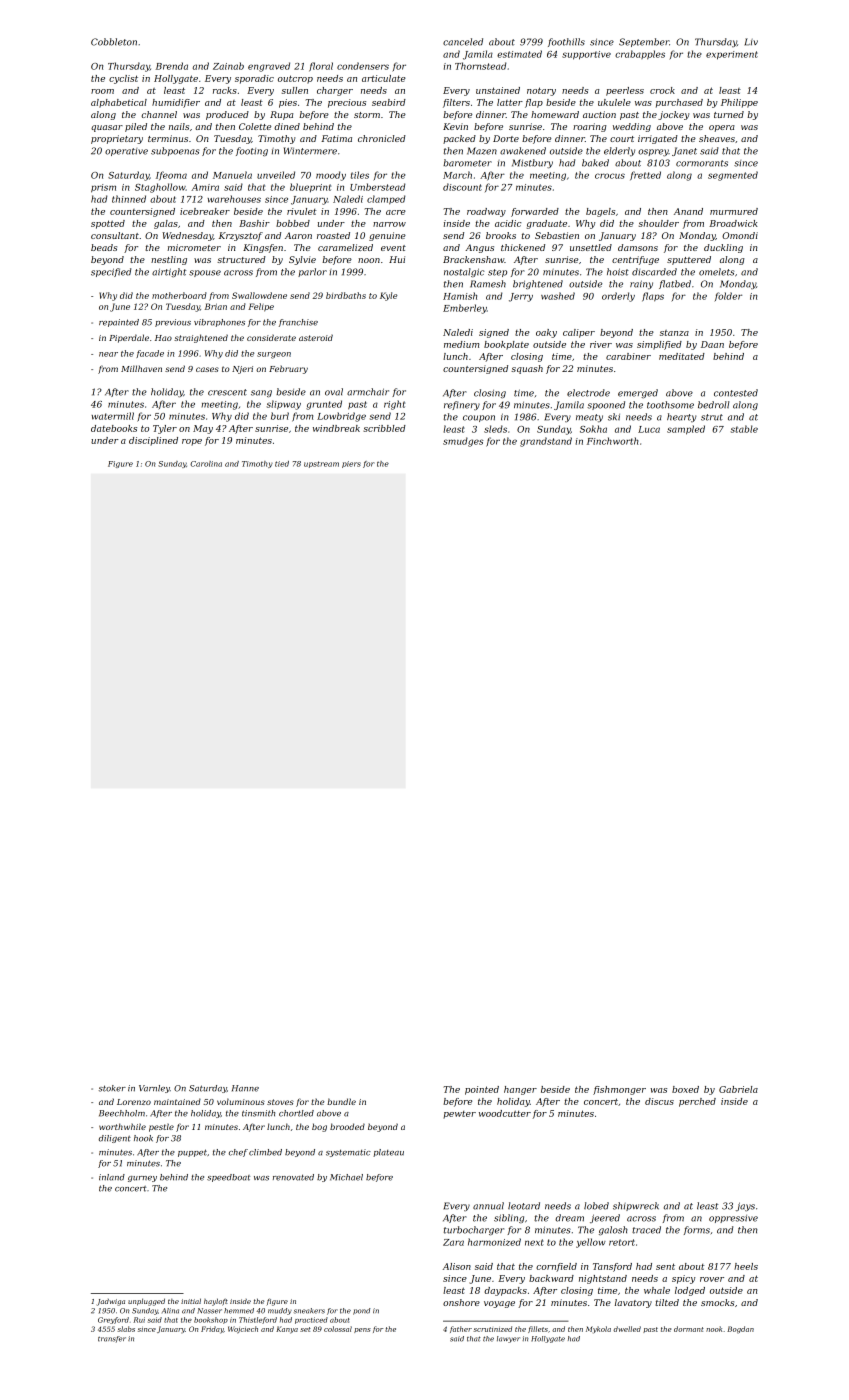 The height and width of the page is (1400, 849). What do you see at coordinates (241, 1101) in the page?
I see `voluminous` at bounding box center [241, 1101].
